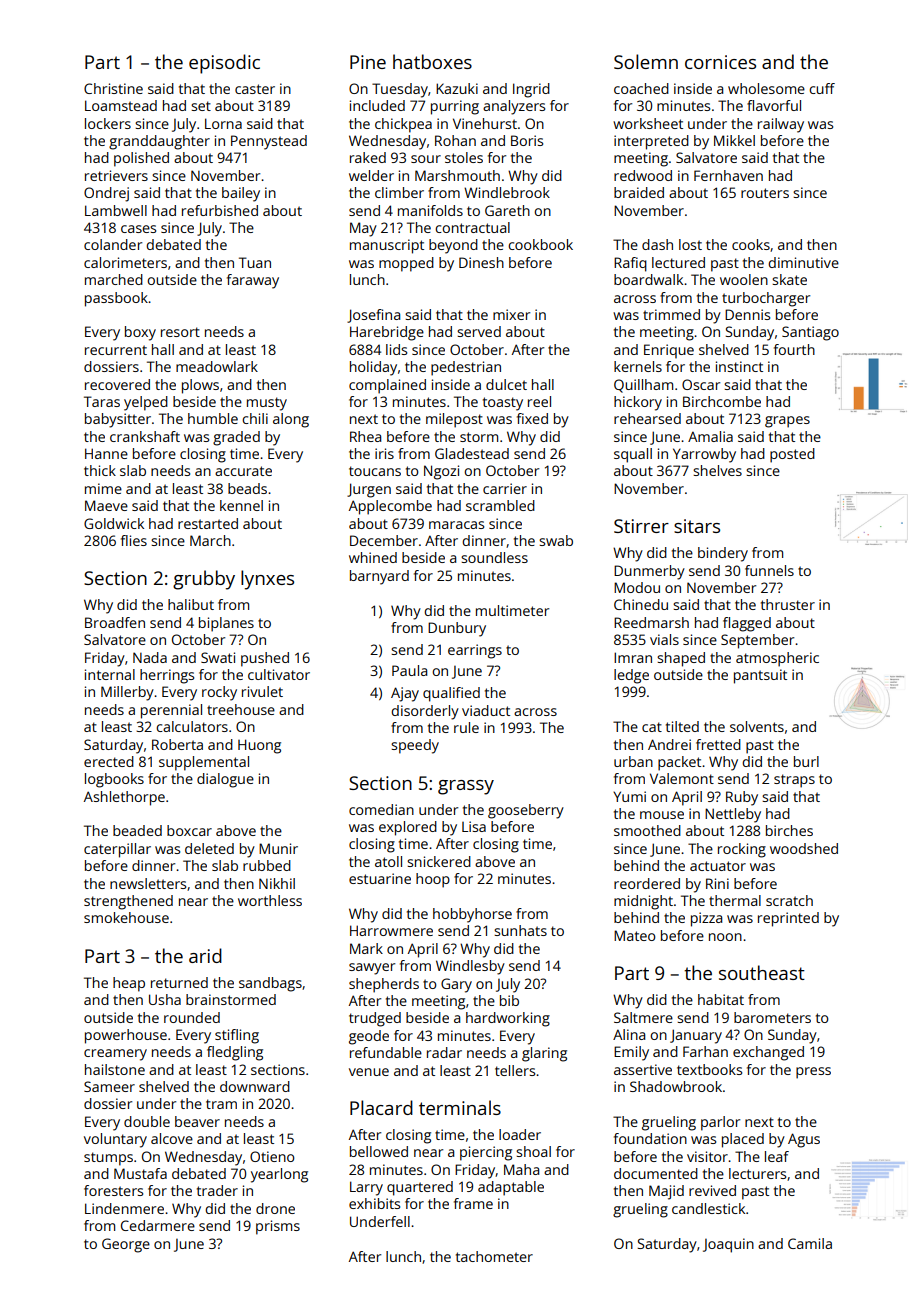 The height and width of the screenshot is (1308, 924). Describe the element at coordinates (224, 64) in the screenshot. I see `episodic` at that location.
